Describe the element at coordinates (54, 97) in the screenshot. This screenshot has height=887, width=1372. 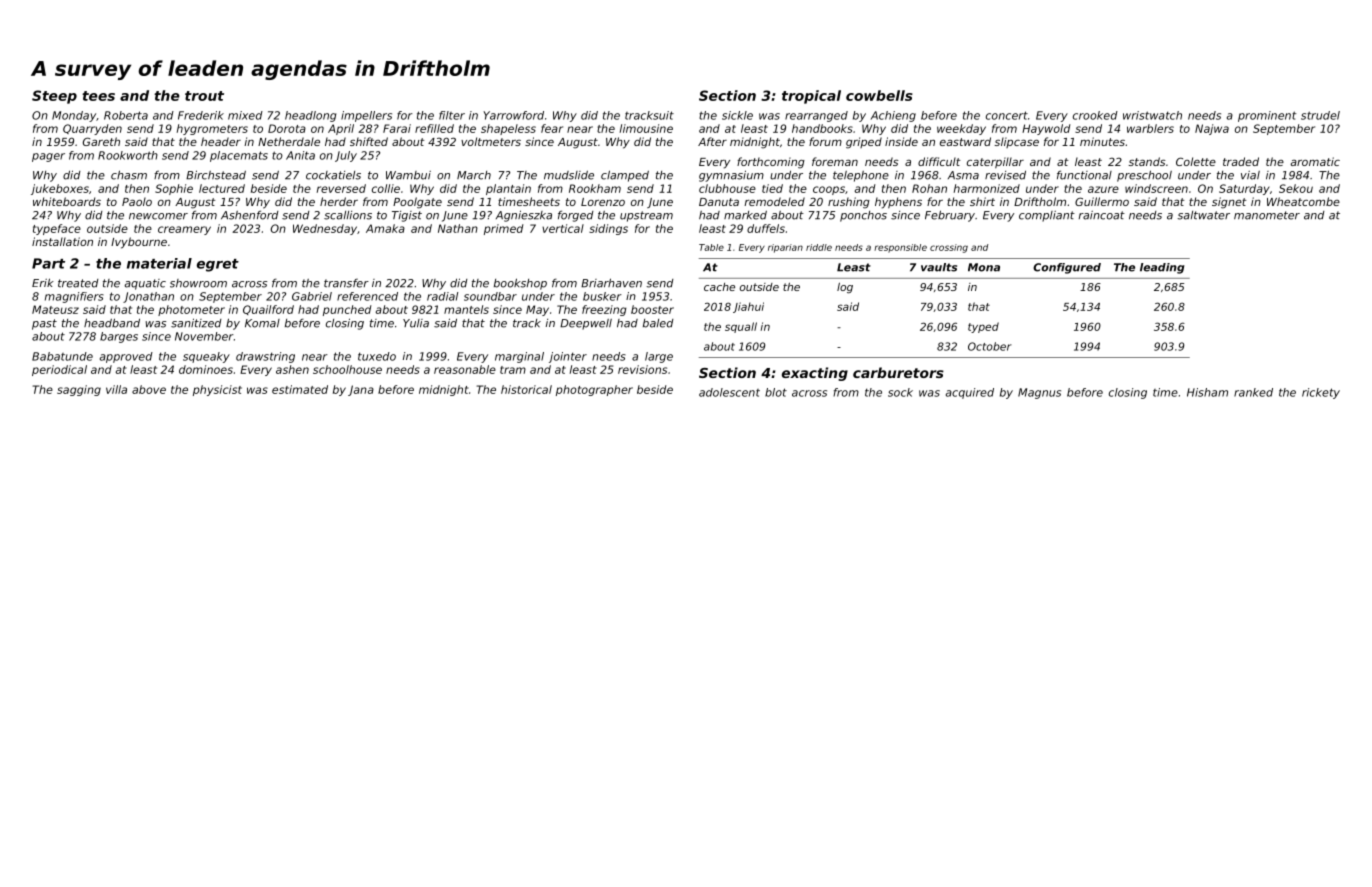
I see `Steep` at that location.
